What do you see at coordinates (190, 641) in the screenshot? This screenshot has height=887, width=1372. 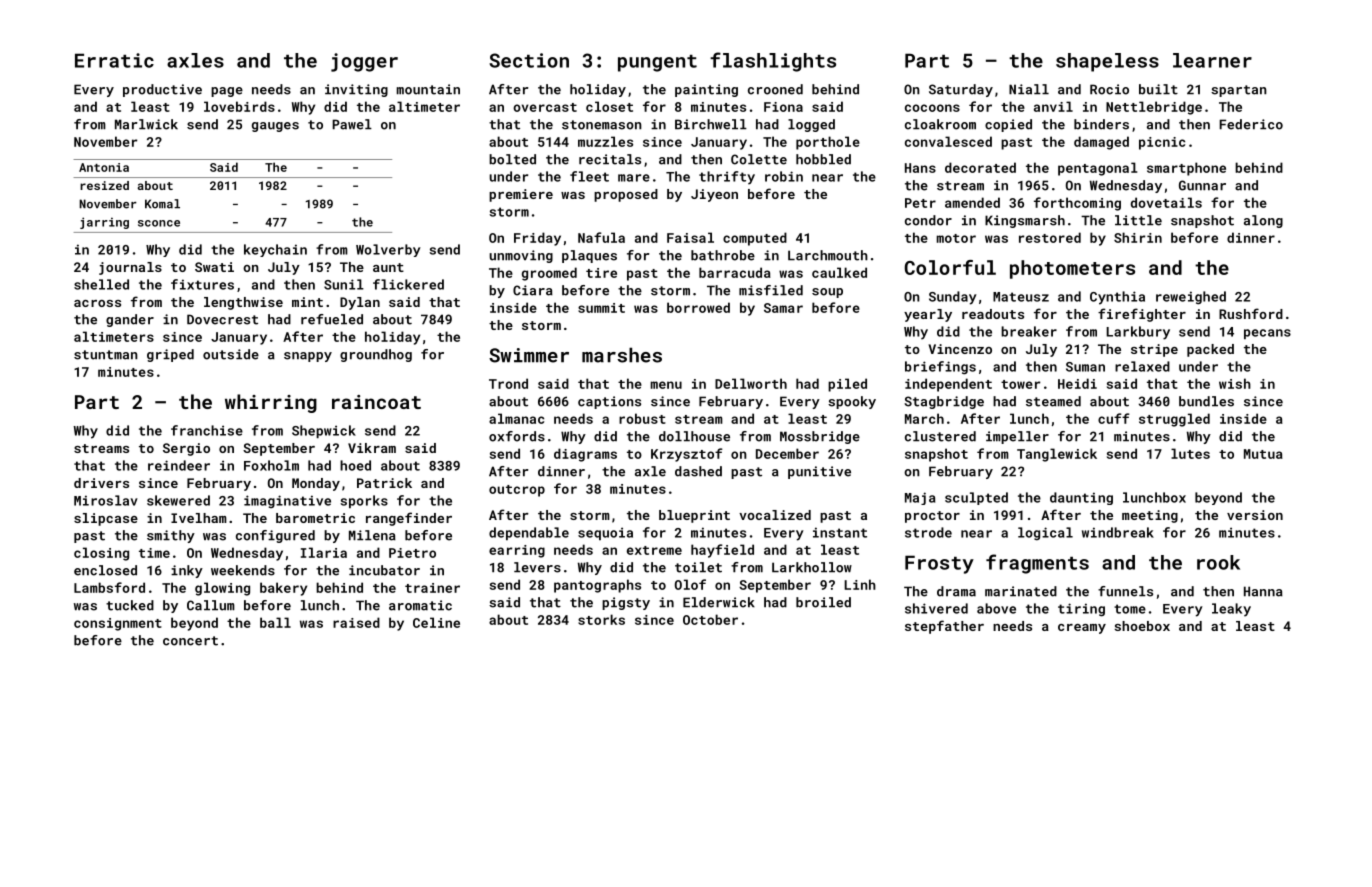 I see `concert` at bounding box center [190, 641].
